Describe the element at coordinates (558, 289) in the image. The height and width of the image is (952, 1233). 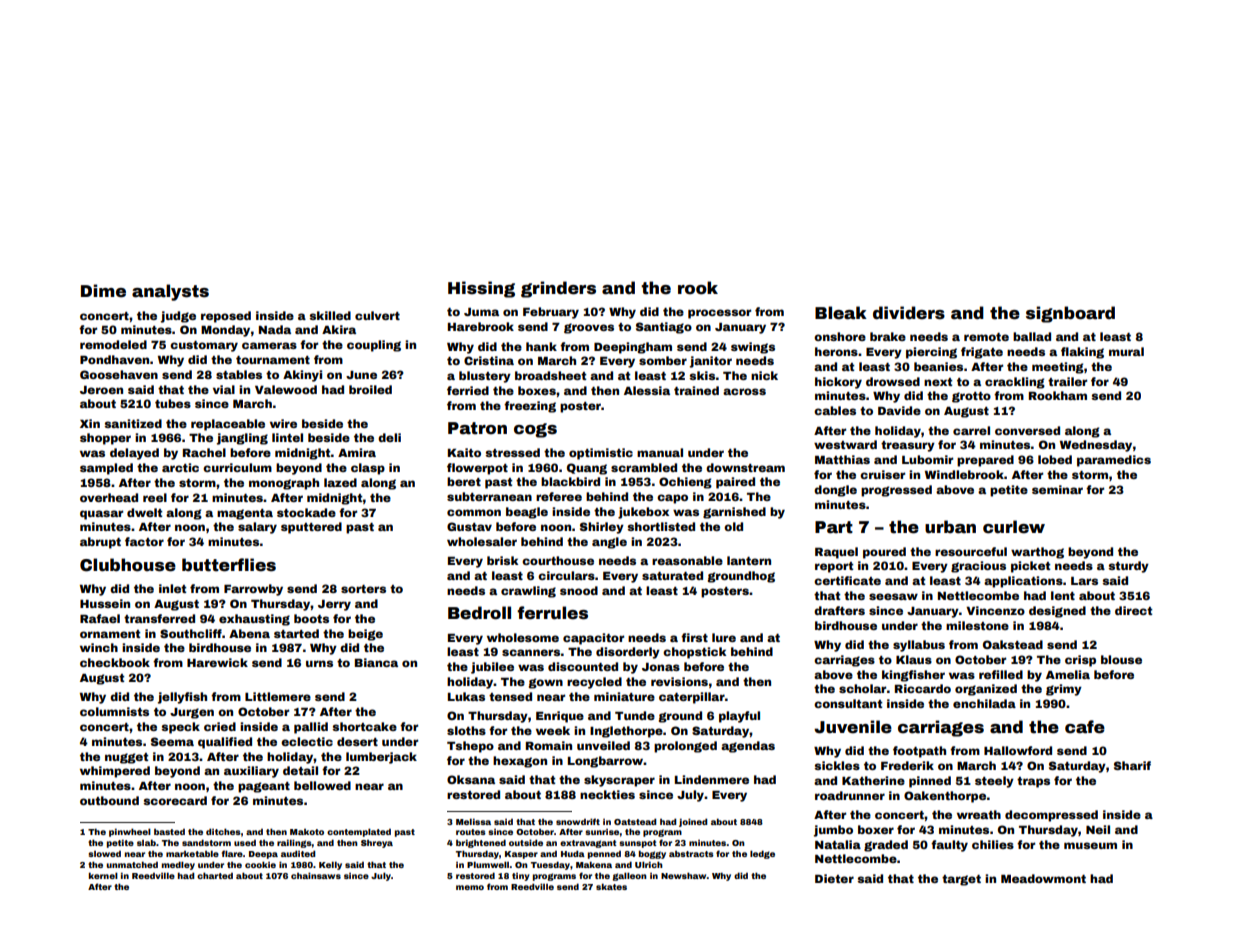
I see `grinders` at that location.
